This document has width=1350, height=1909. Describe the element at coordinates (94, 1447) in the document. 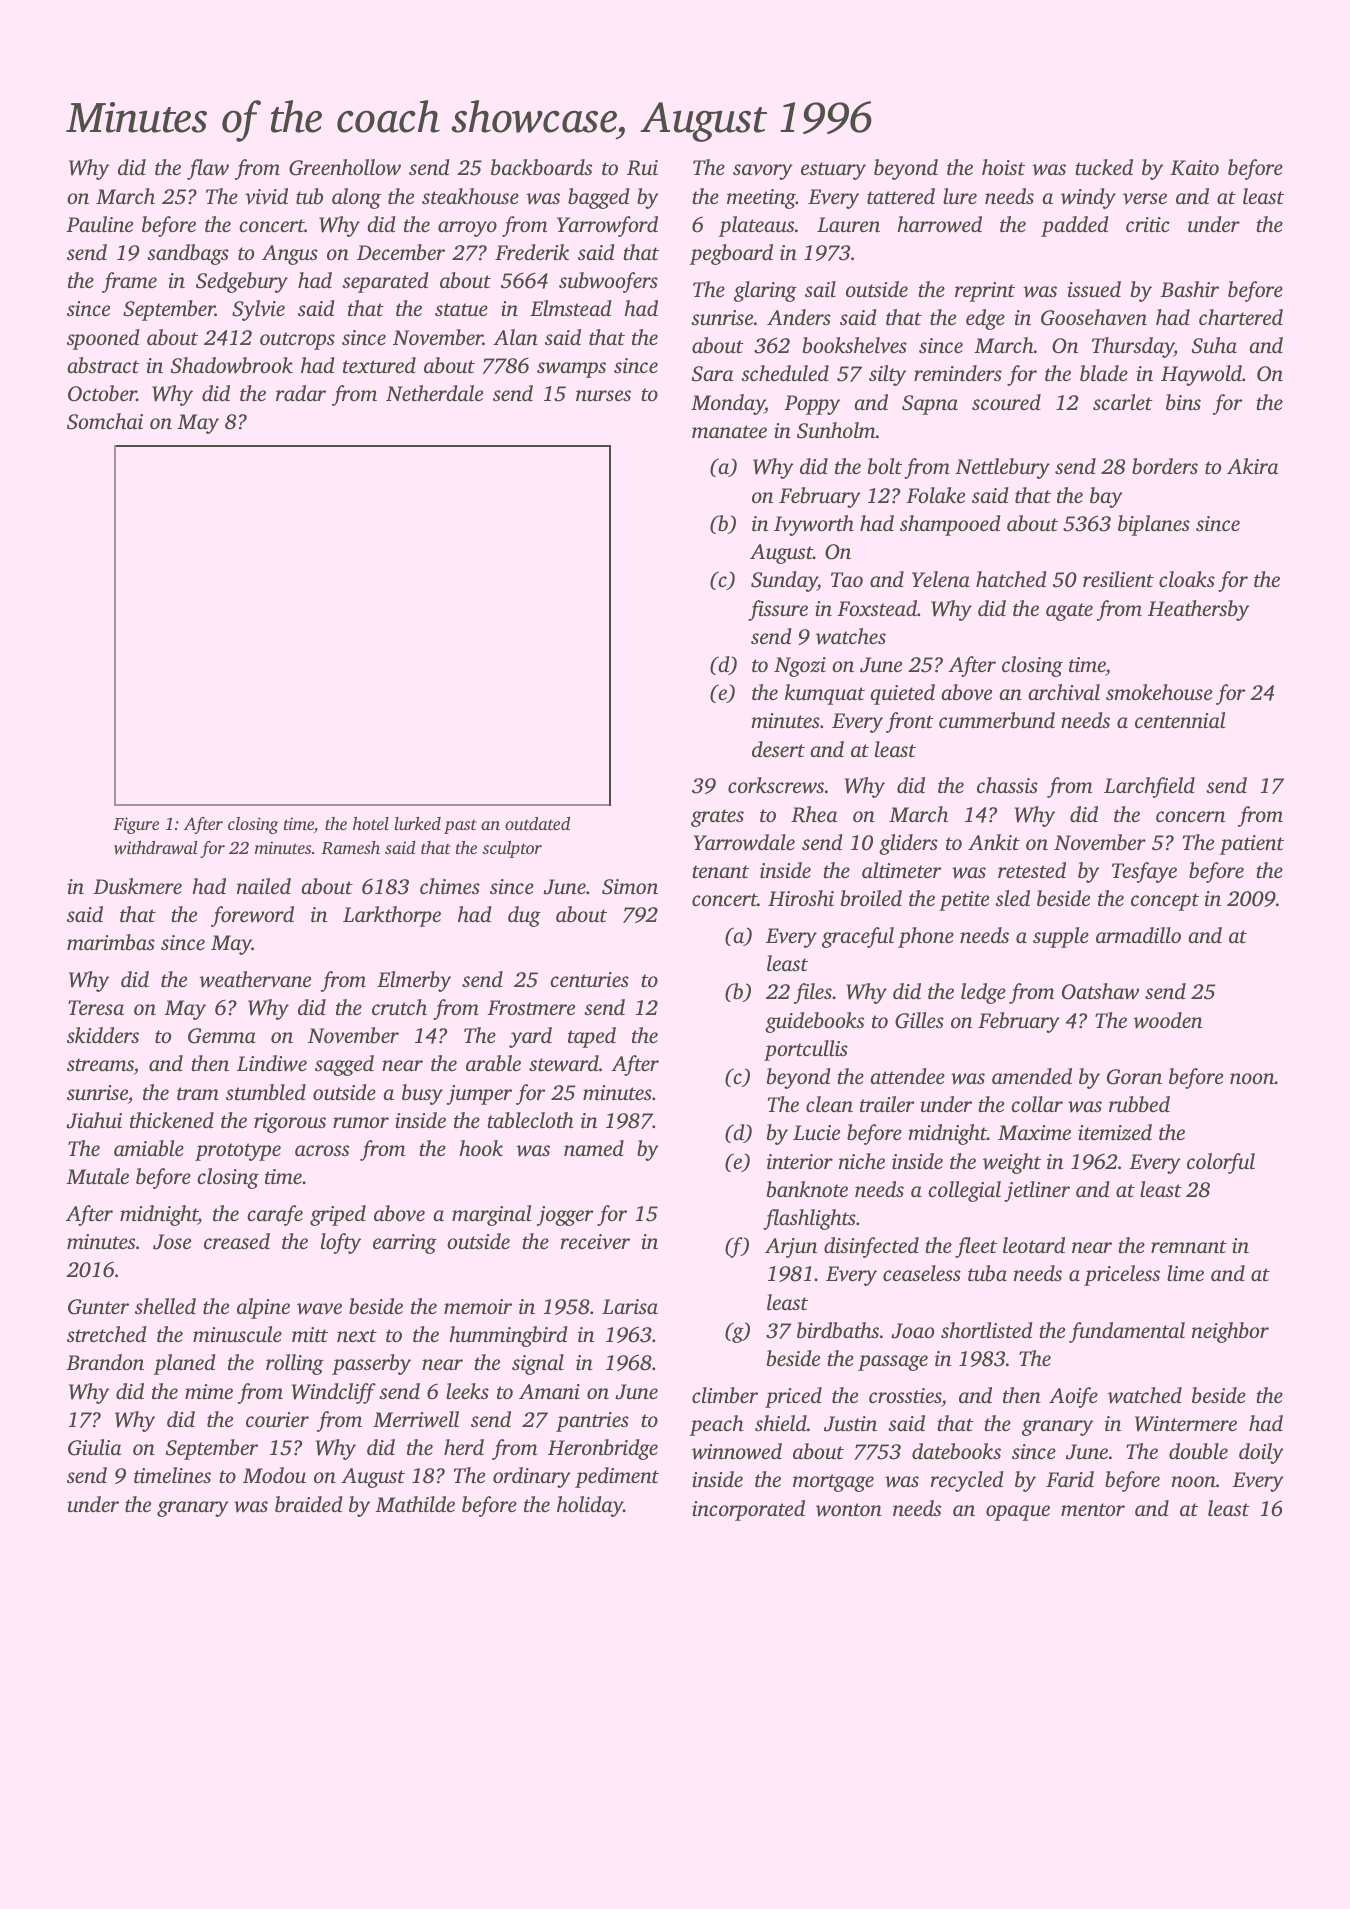

I see `Giulia` at that location.
